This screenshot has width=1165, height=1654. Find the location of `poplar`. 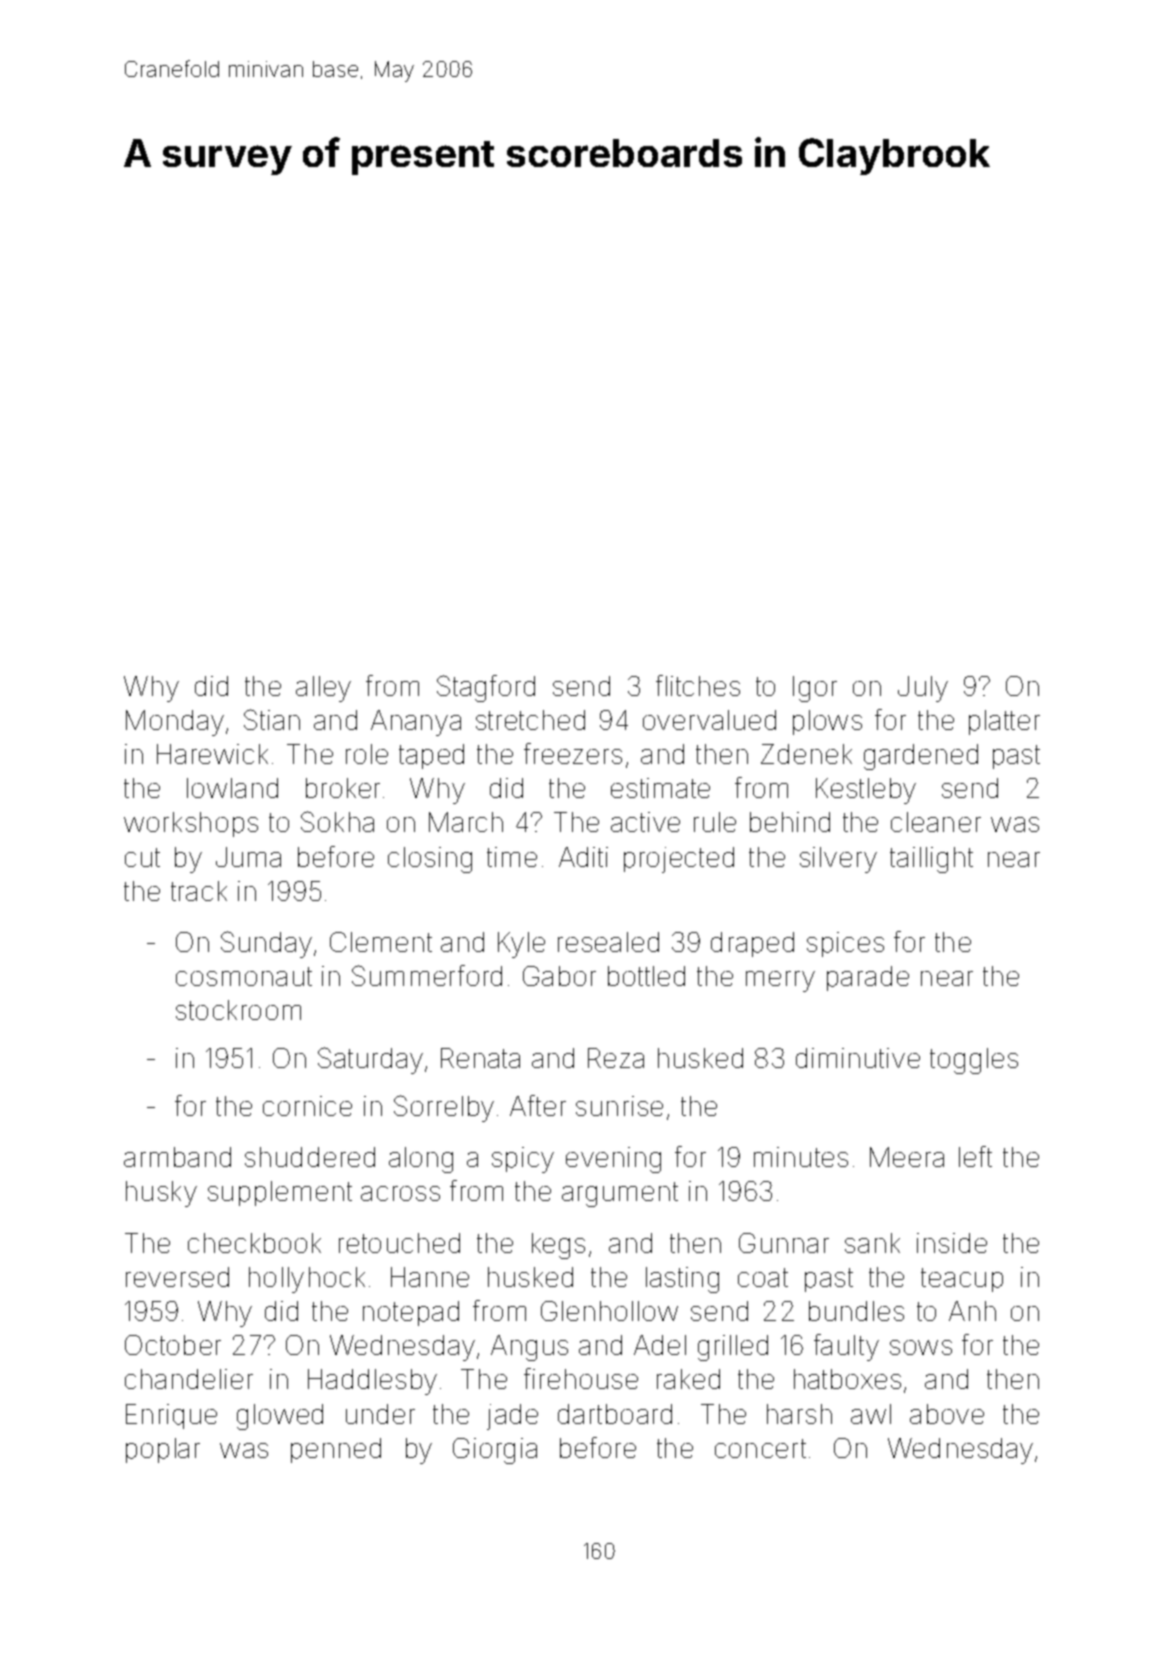

poplar is located at coordinates (163, 1450).
